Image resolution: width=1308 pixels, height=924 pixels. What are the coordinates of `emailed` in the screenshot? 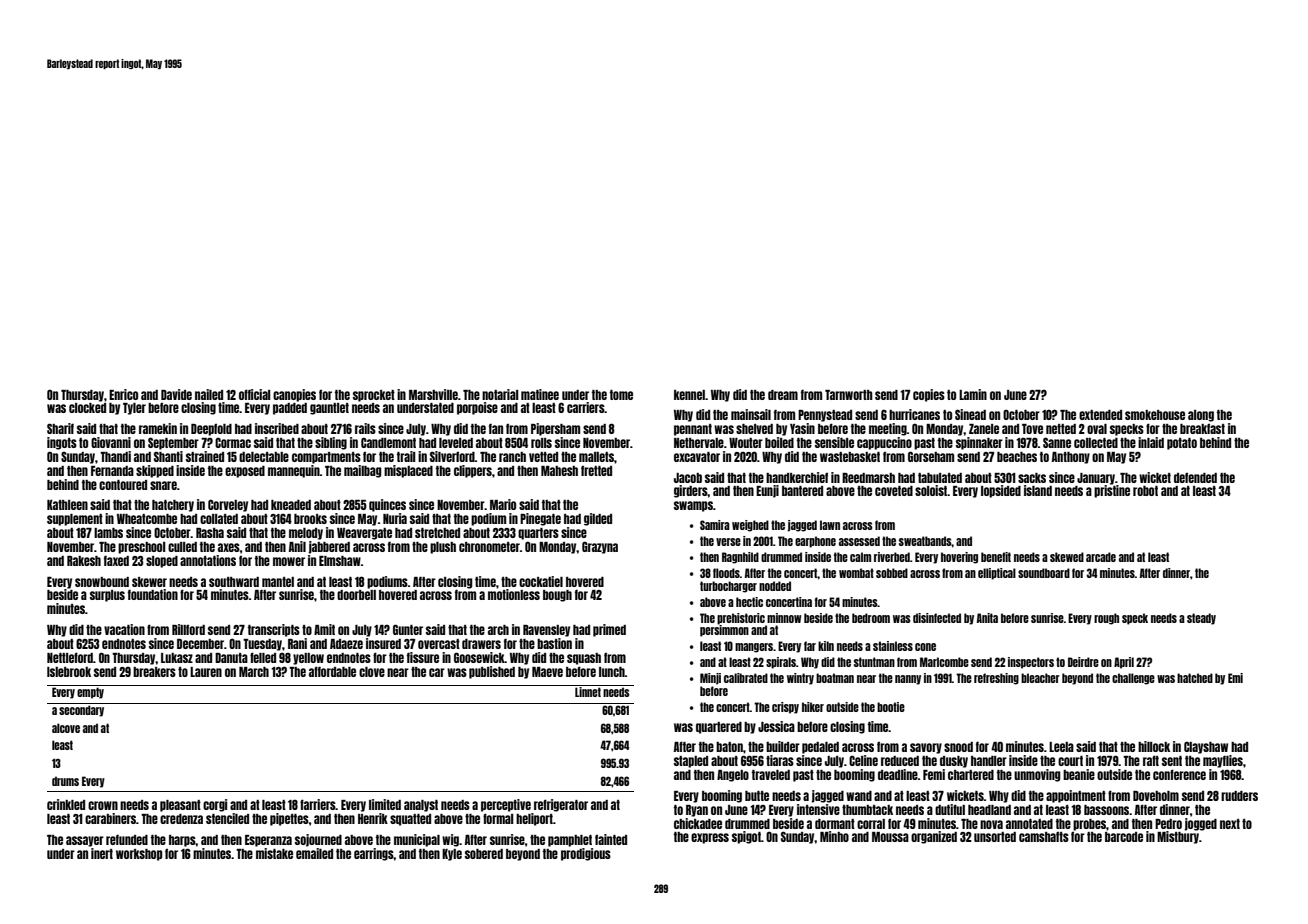 It's located at (314, 853).
